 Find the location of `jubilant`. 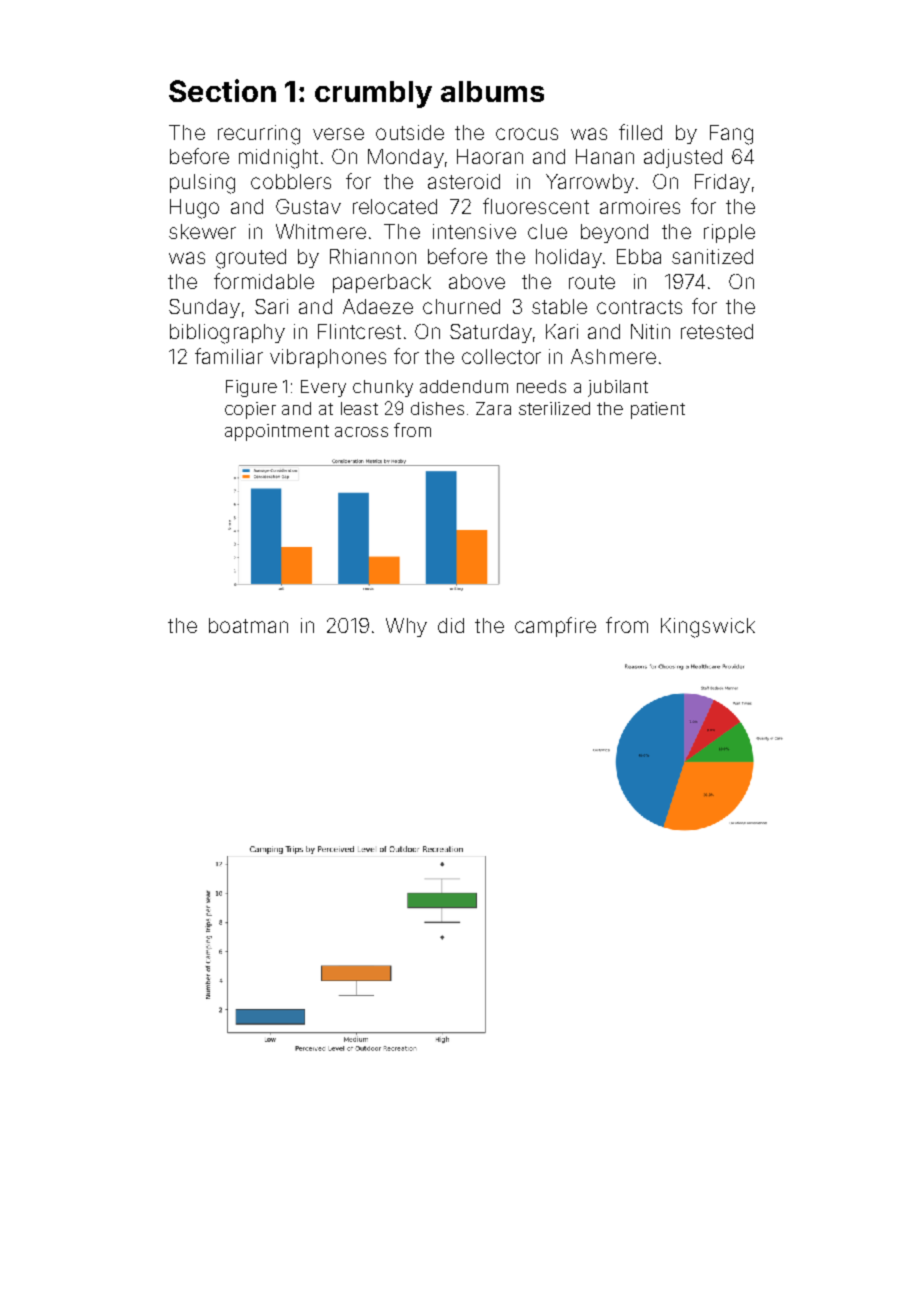

jubilant is located at coordinates (618, 388).
